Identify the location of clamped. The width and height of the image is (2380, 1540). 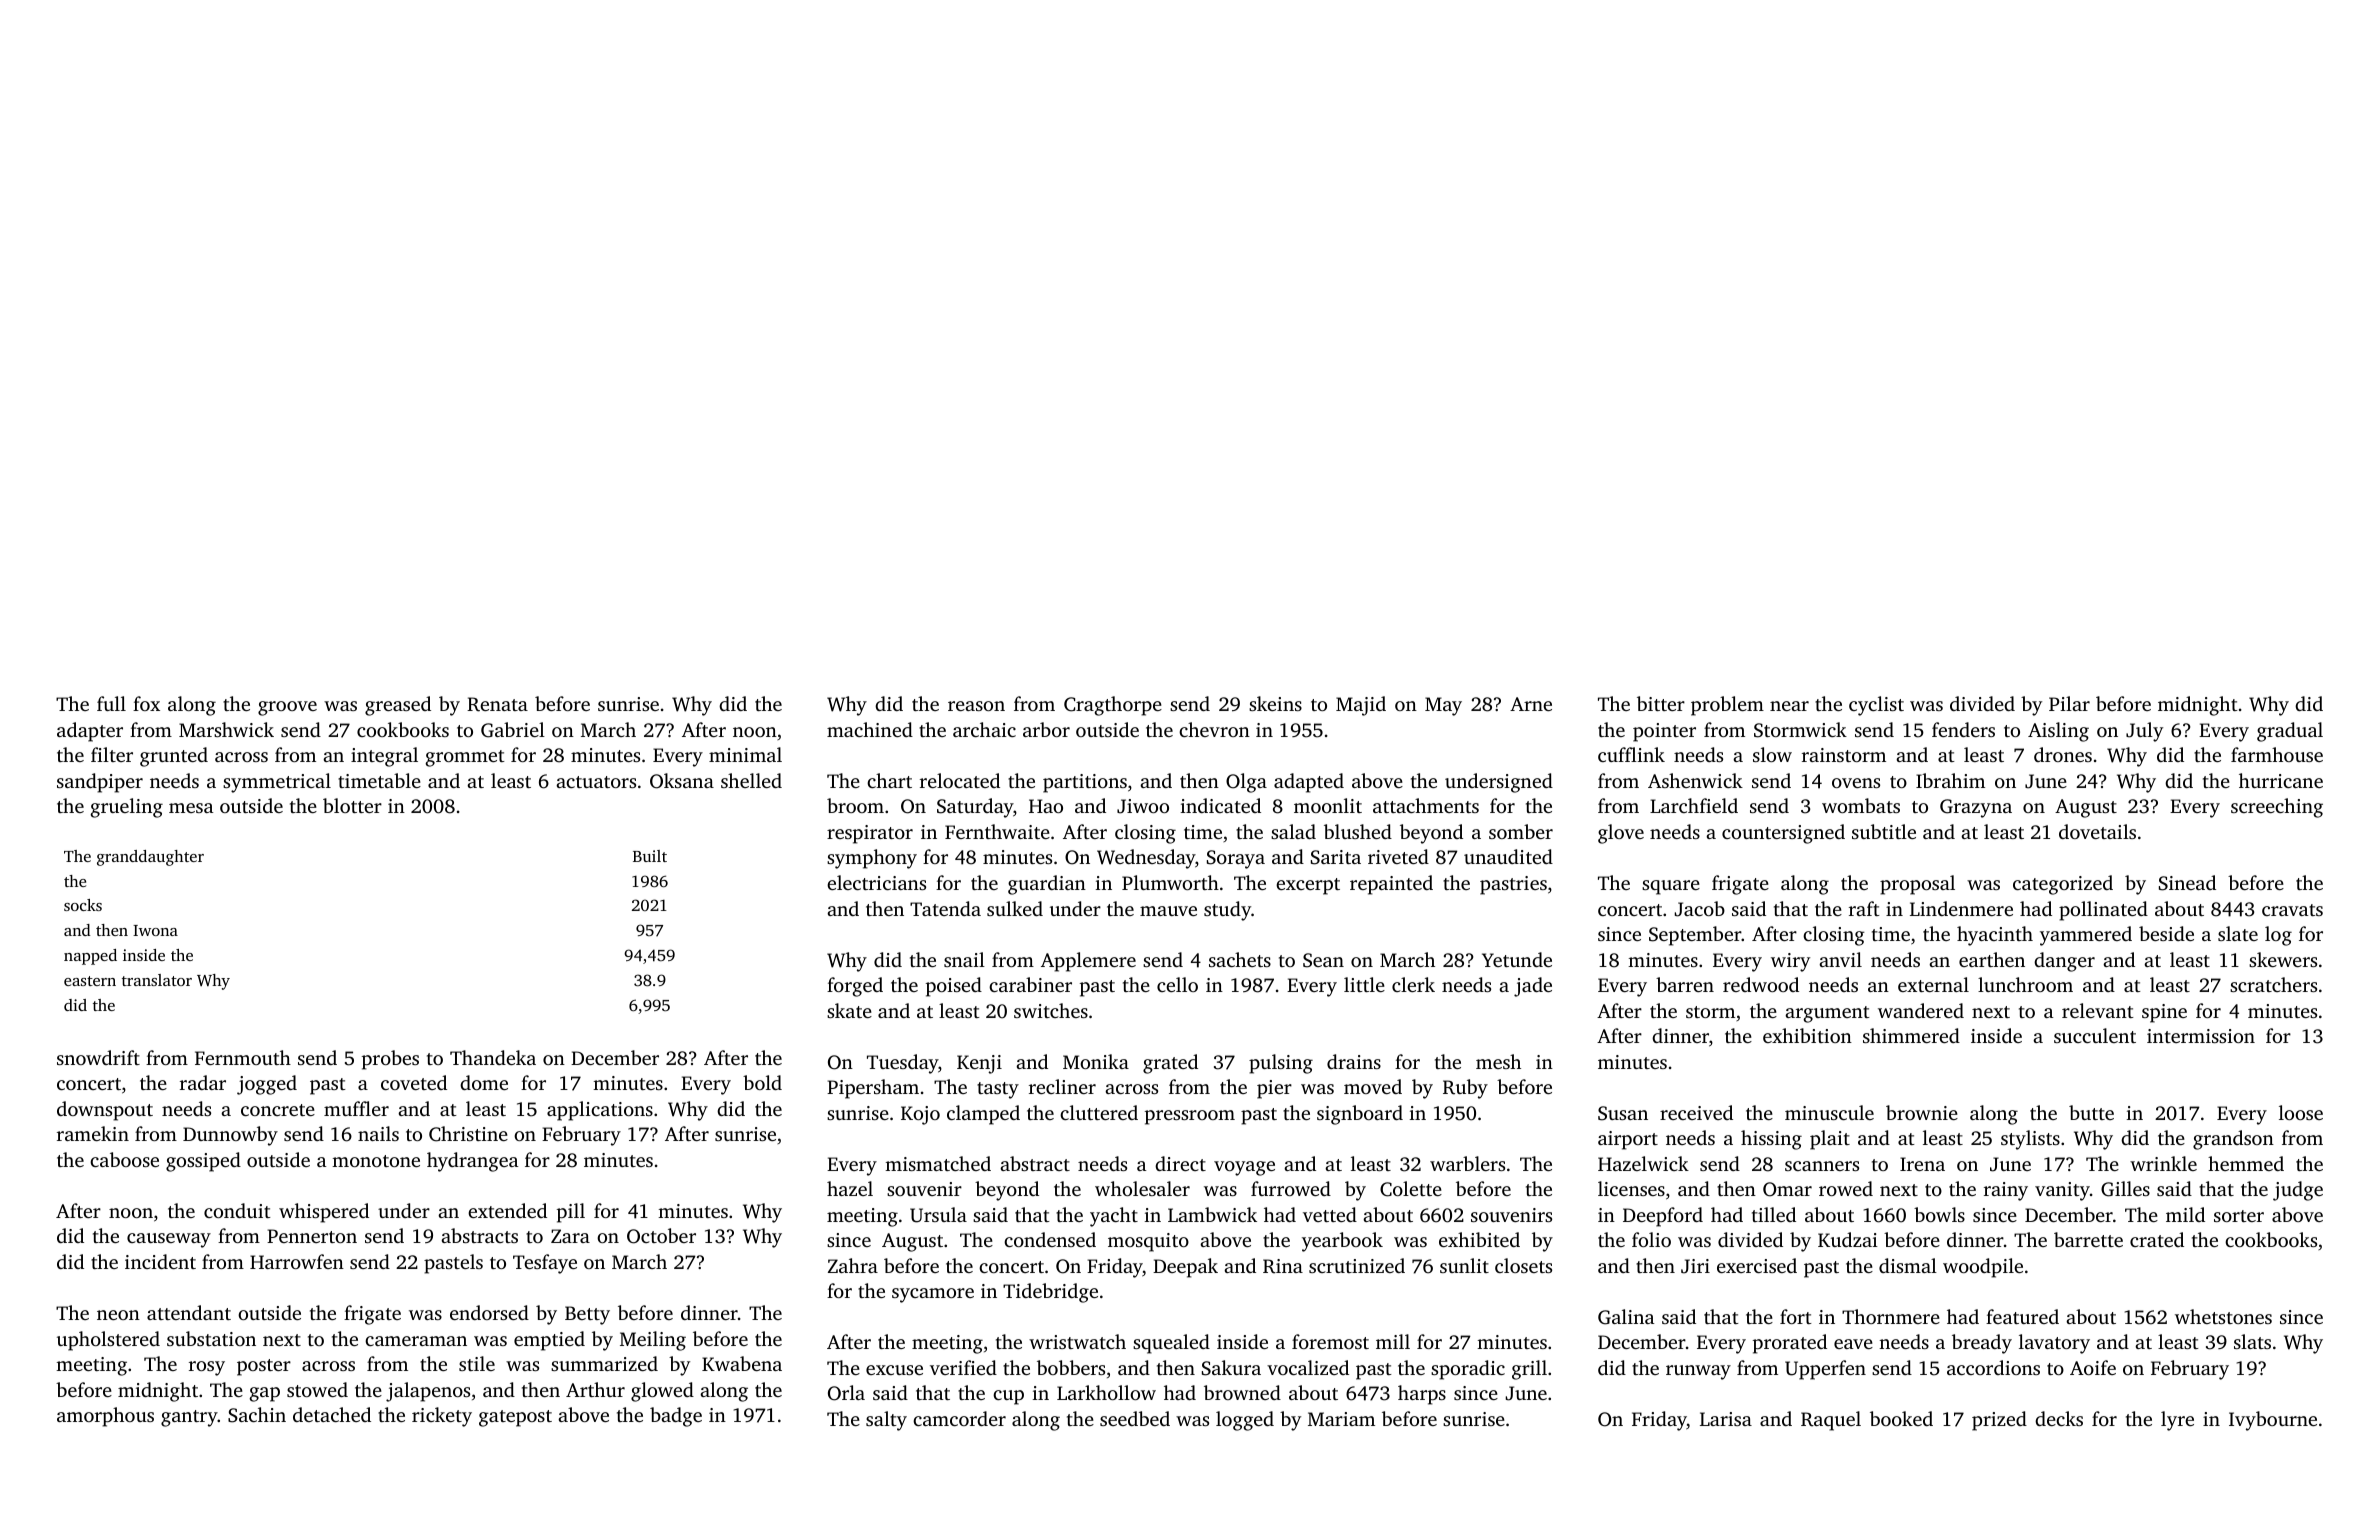
(983, 1115).
